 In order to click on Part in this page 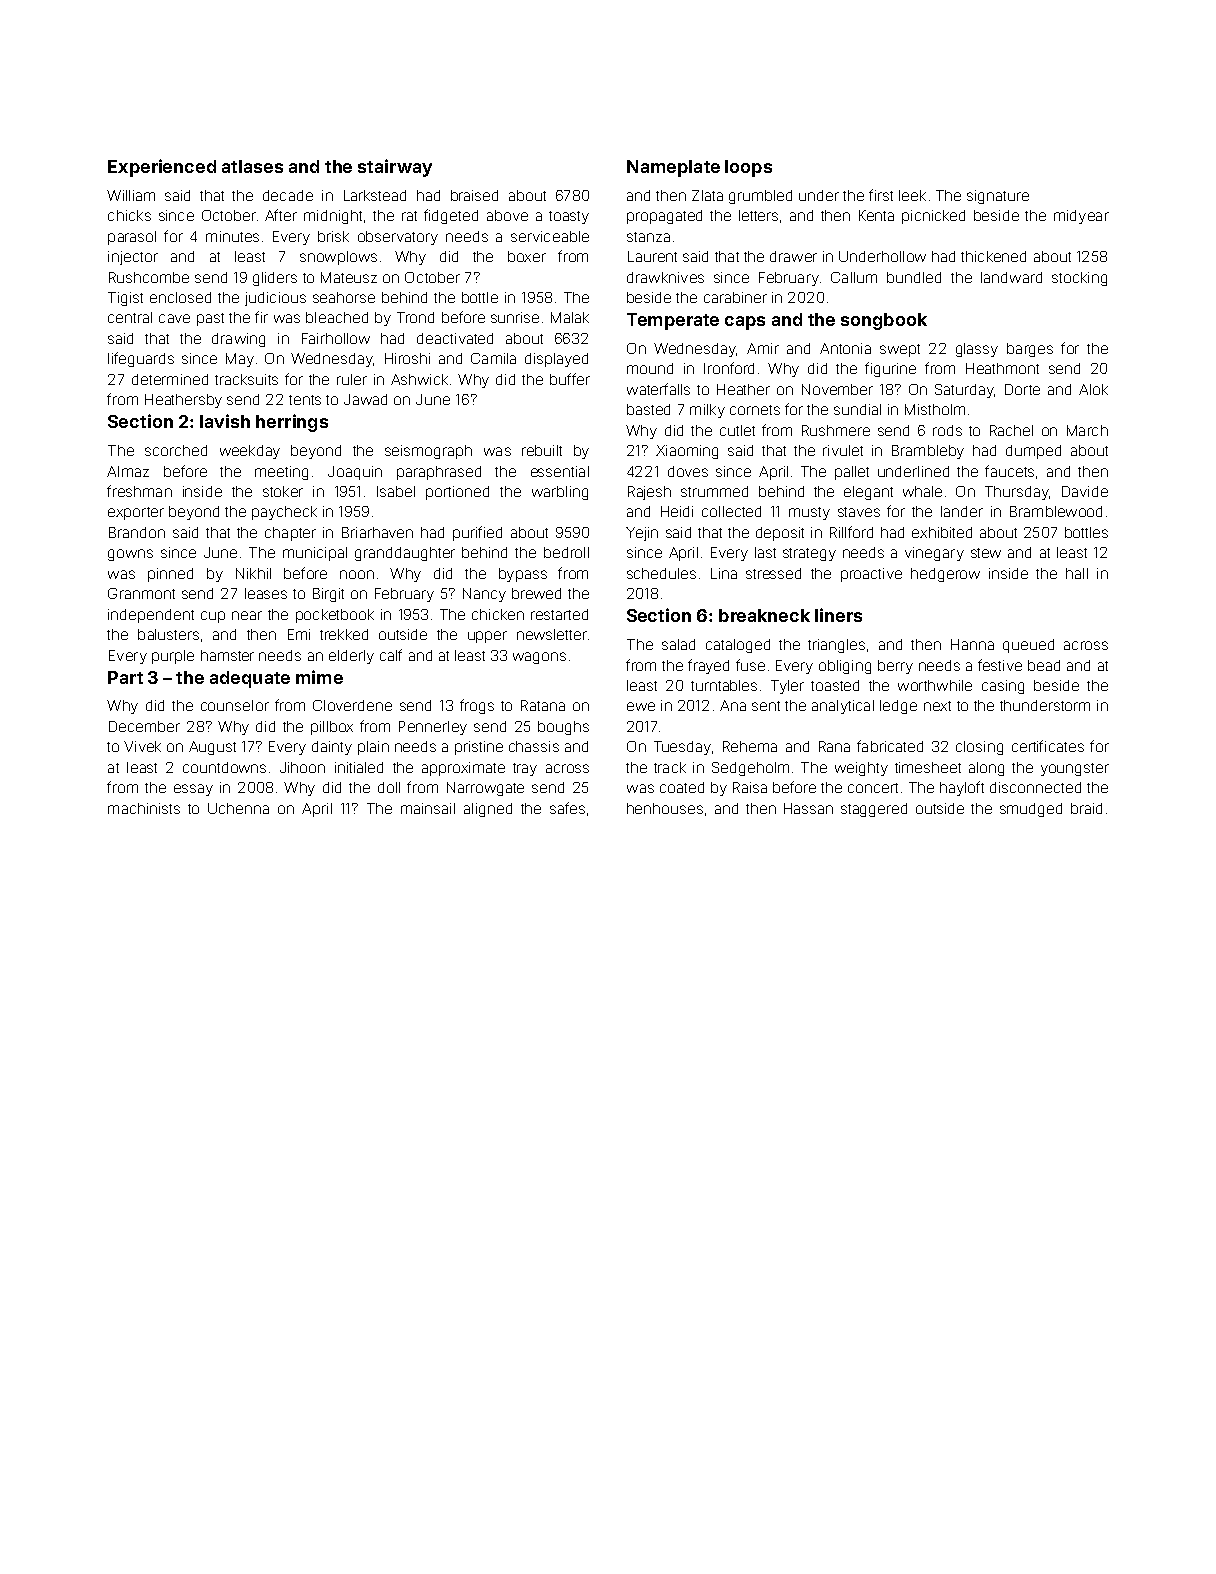, I will do `click(125, 677)`.
